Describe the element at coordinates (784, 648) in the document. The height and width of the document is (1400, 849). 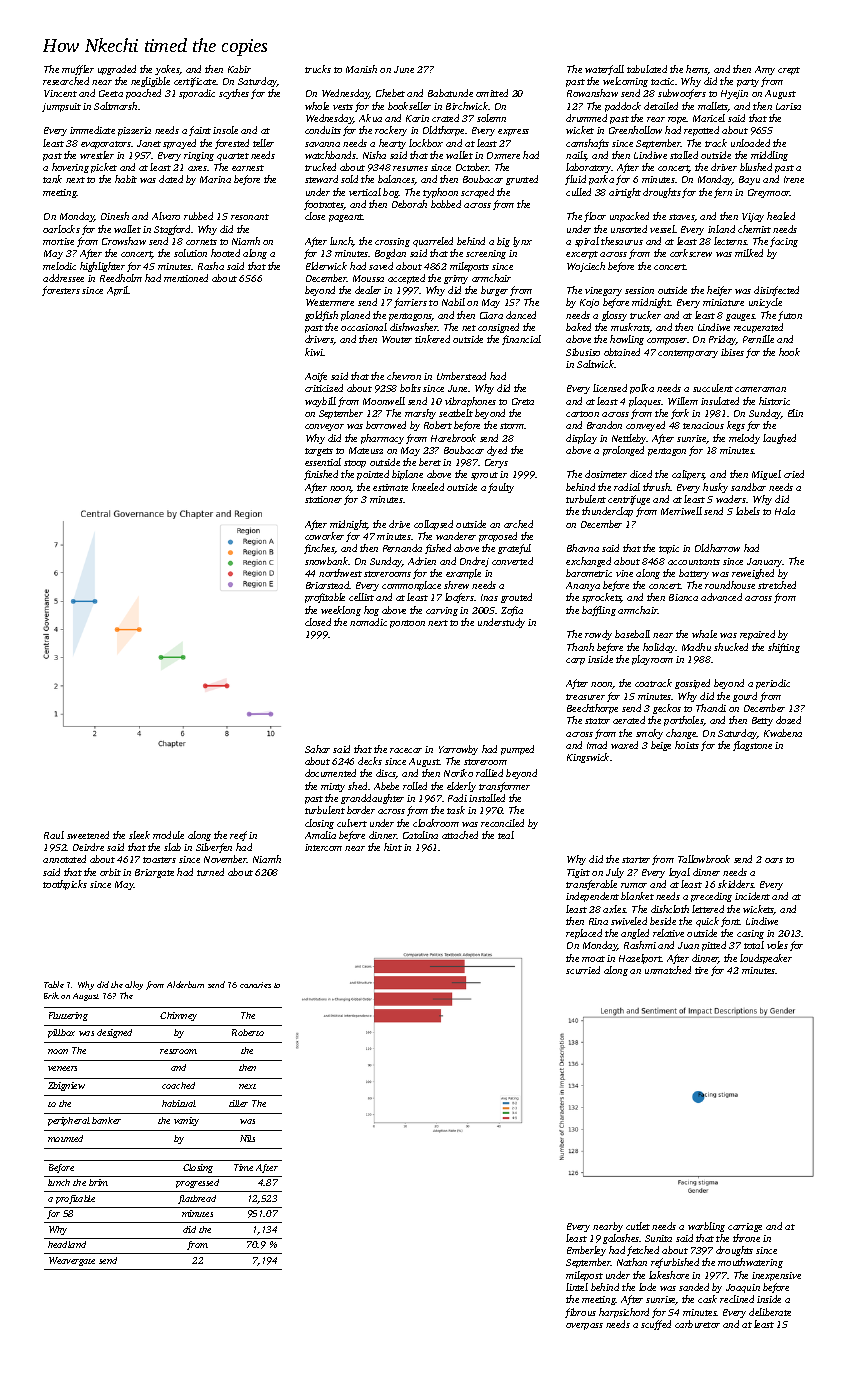
I see `shifting` at that location.
